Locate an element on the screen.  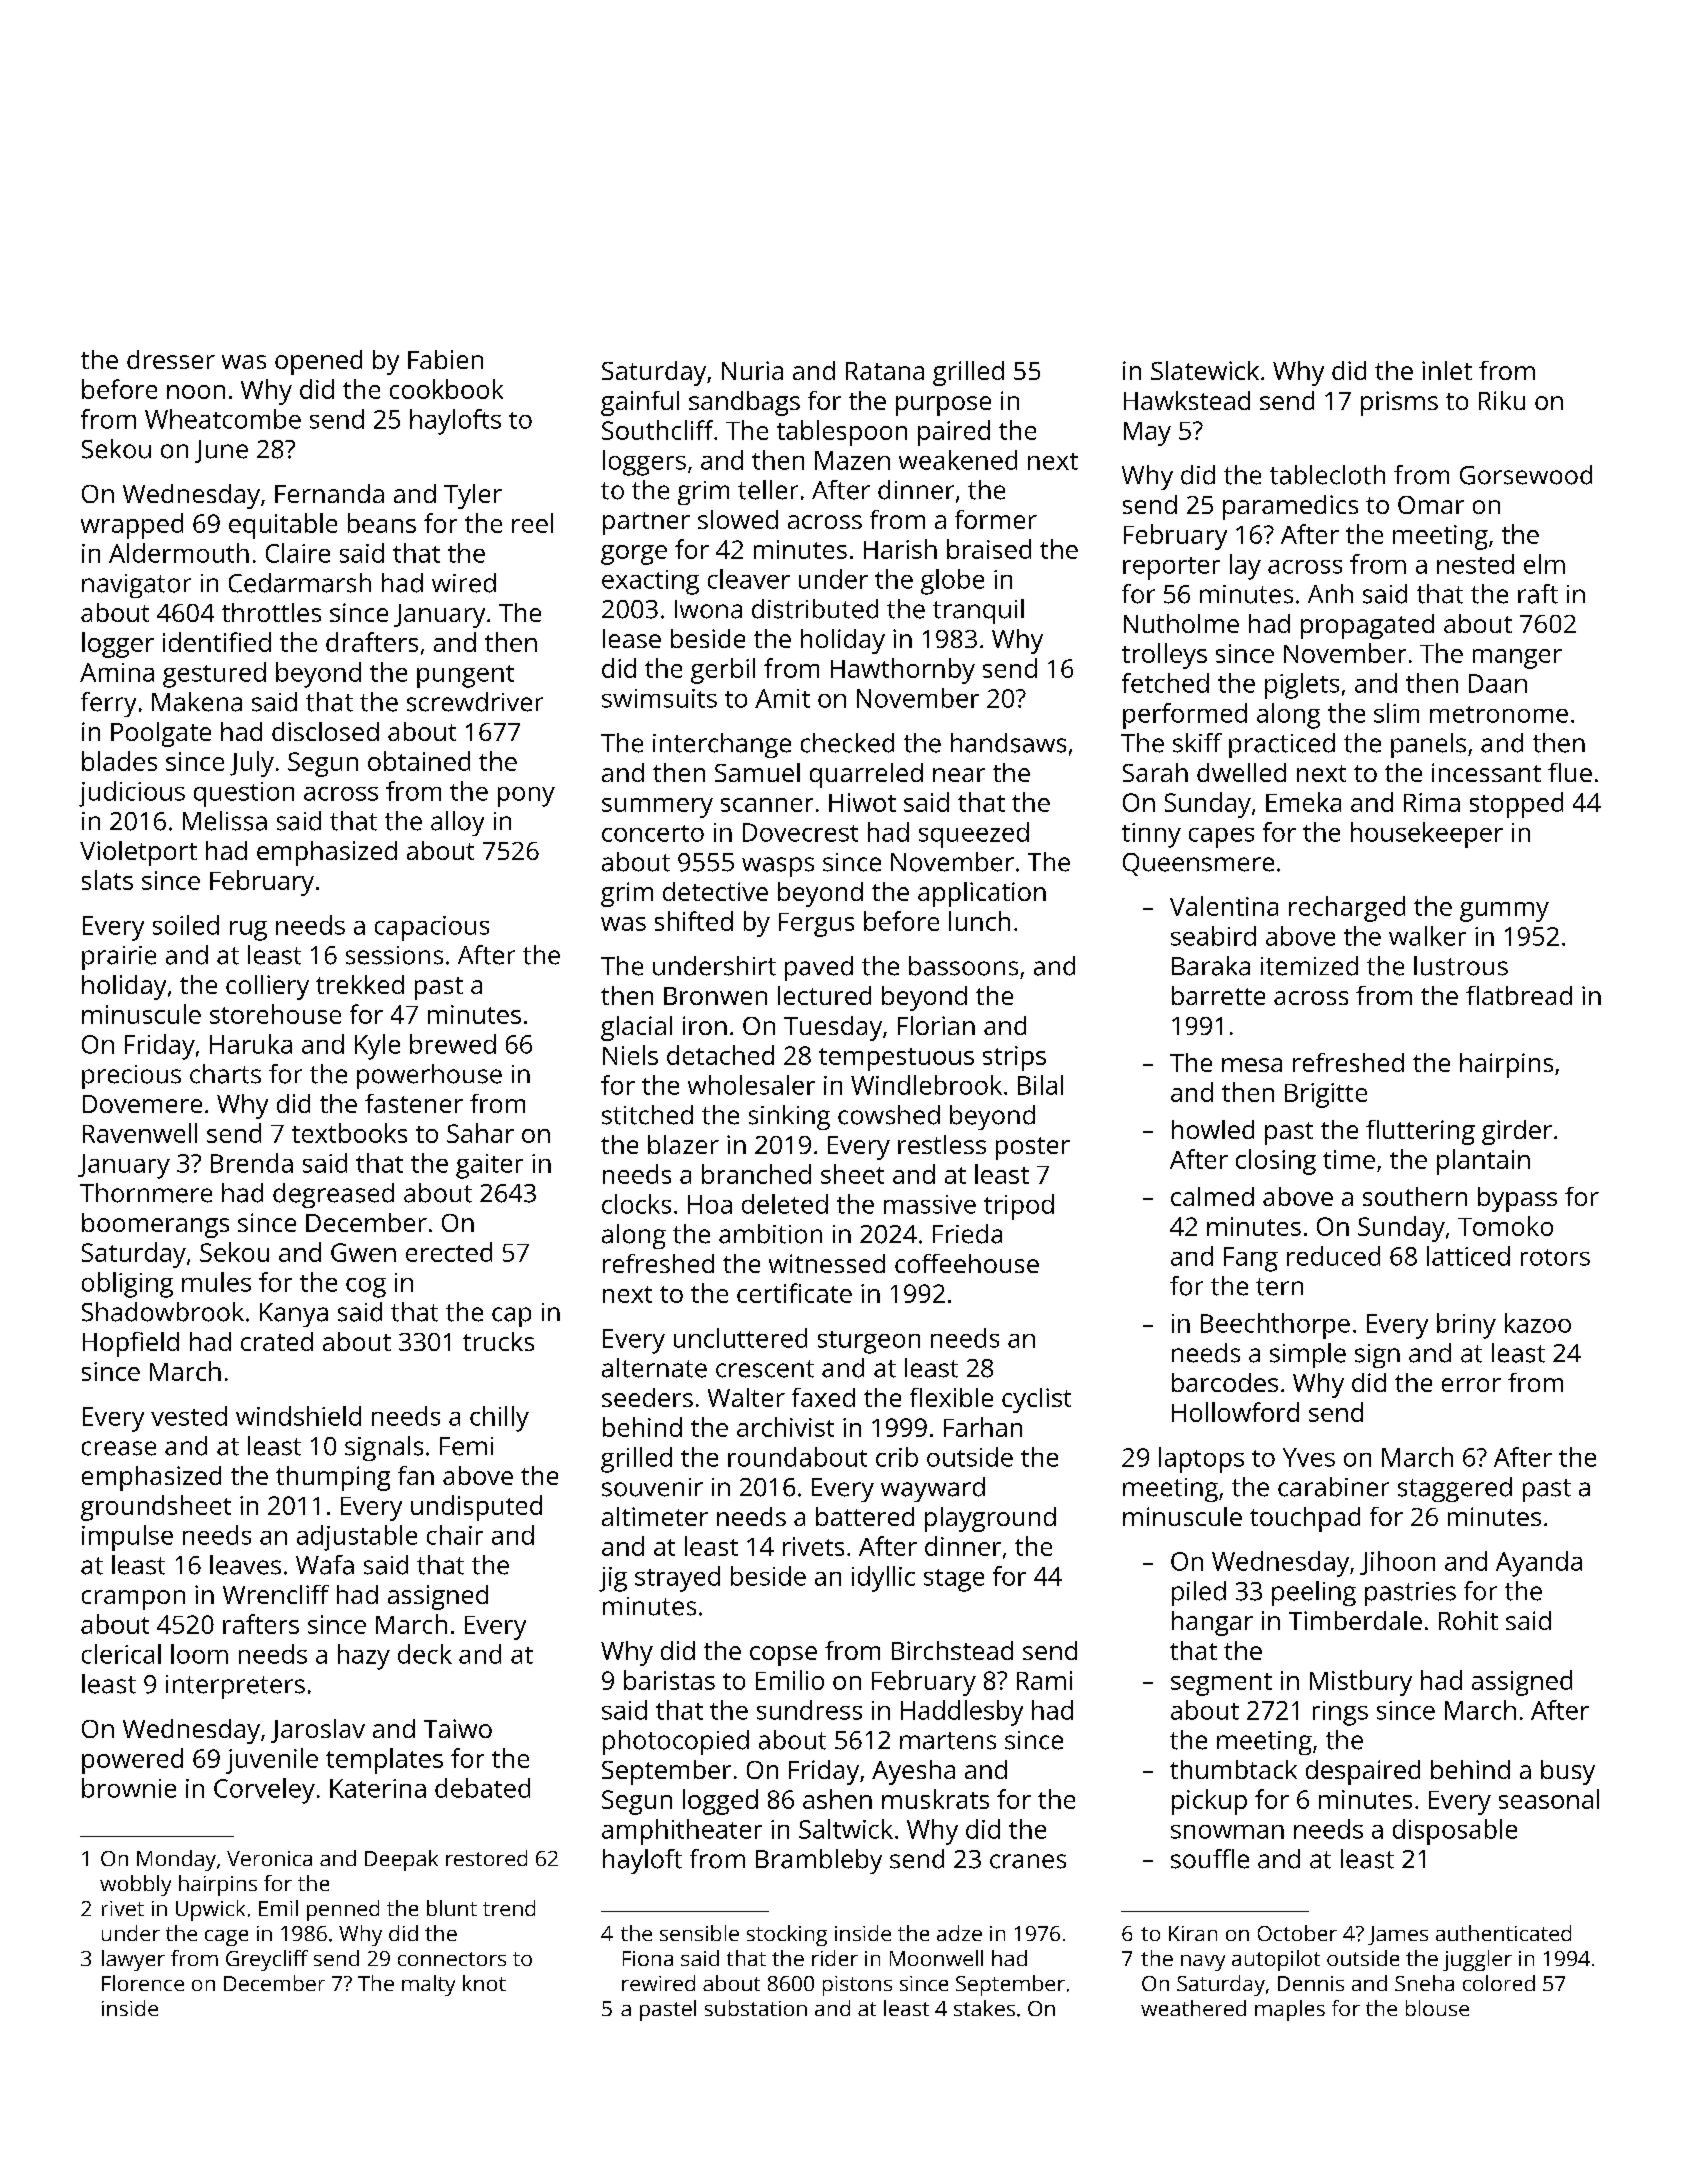
Ayesha is located at coordinates (913, 1772).
